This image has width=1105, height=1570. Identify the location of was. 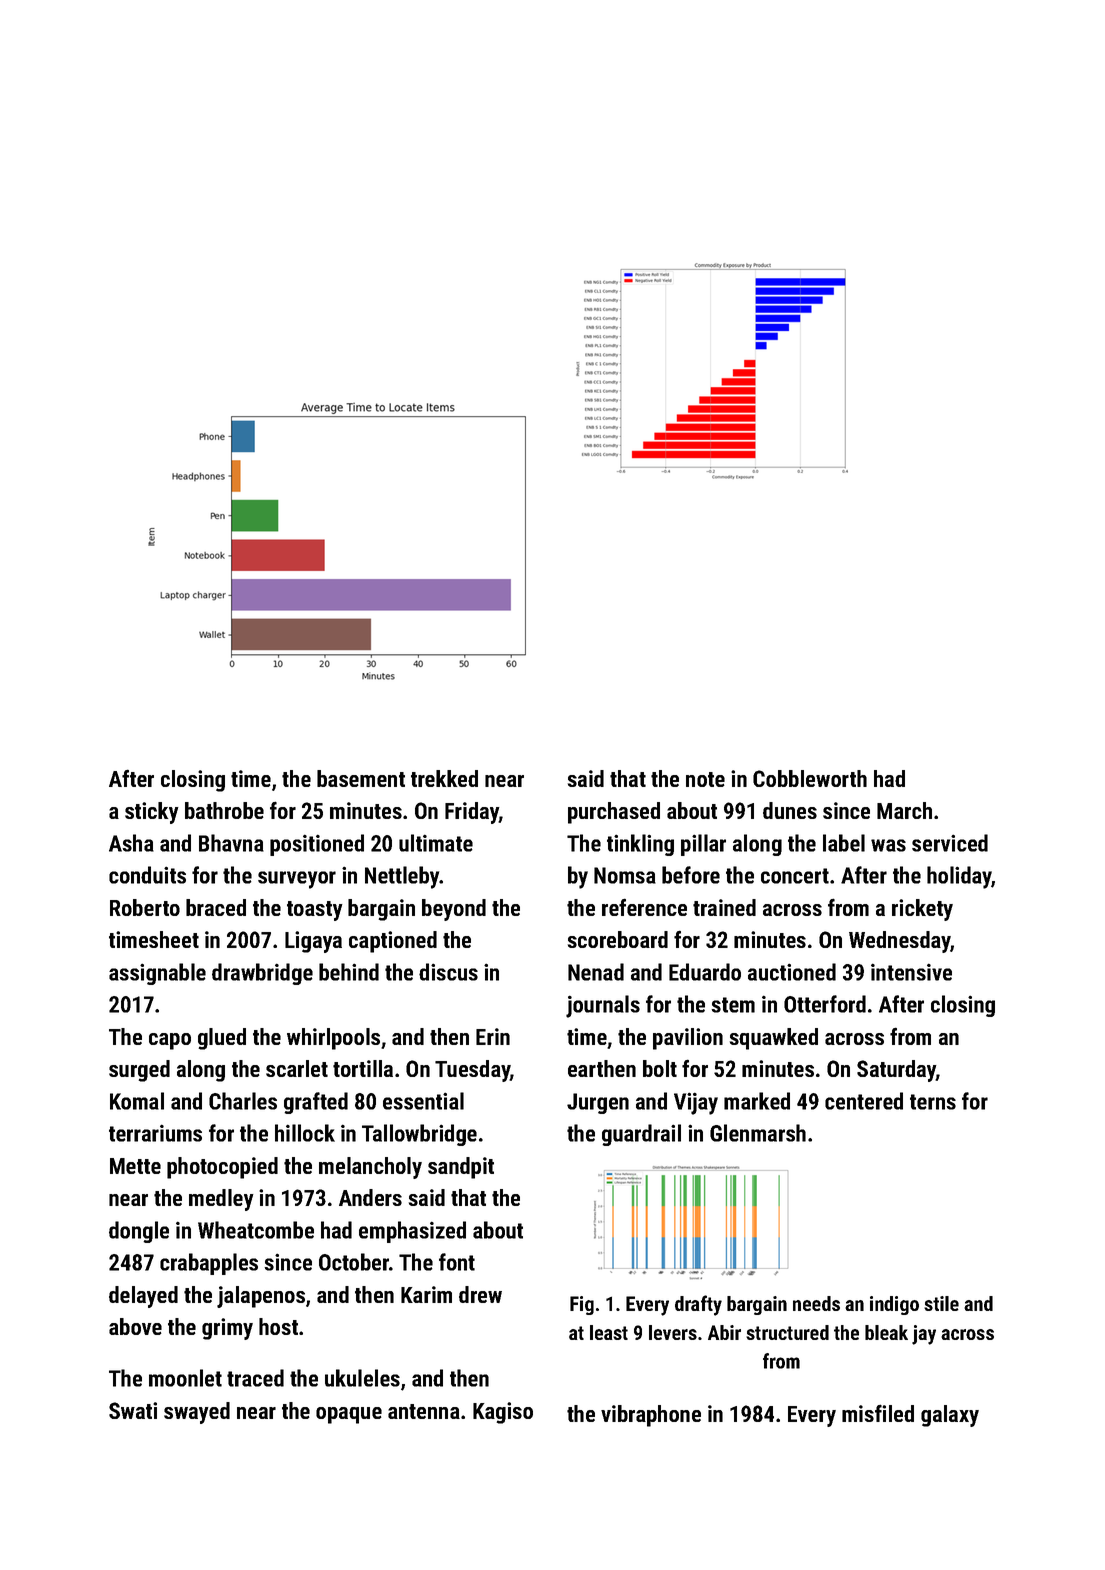
(888, 845).
